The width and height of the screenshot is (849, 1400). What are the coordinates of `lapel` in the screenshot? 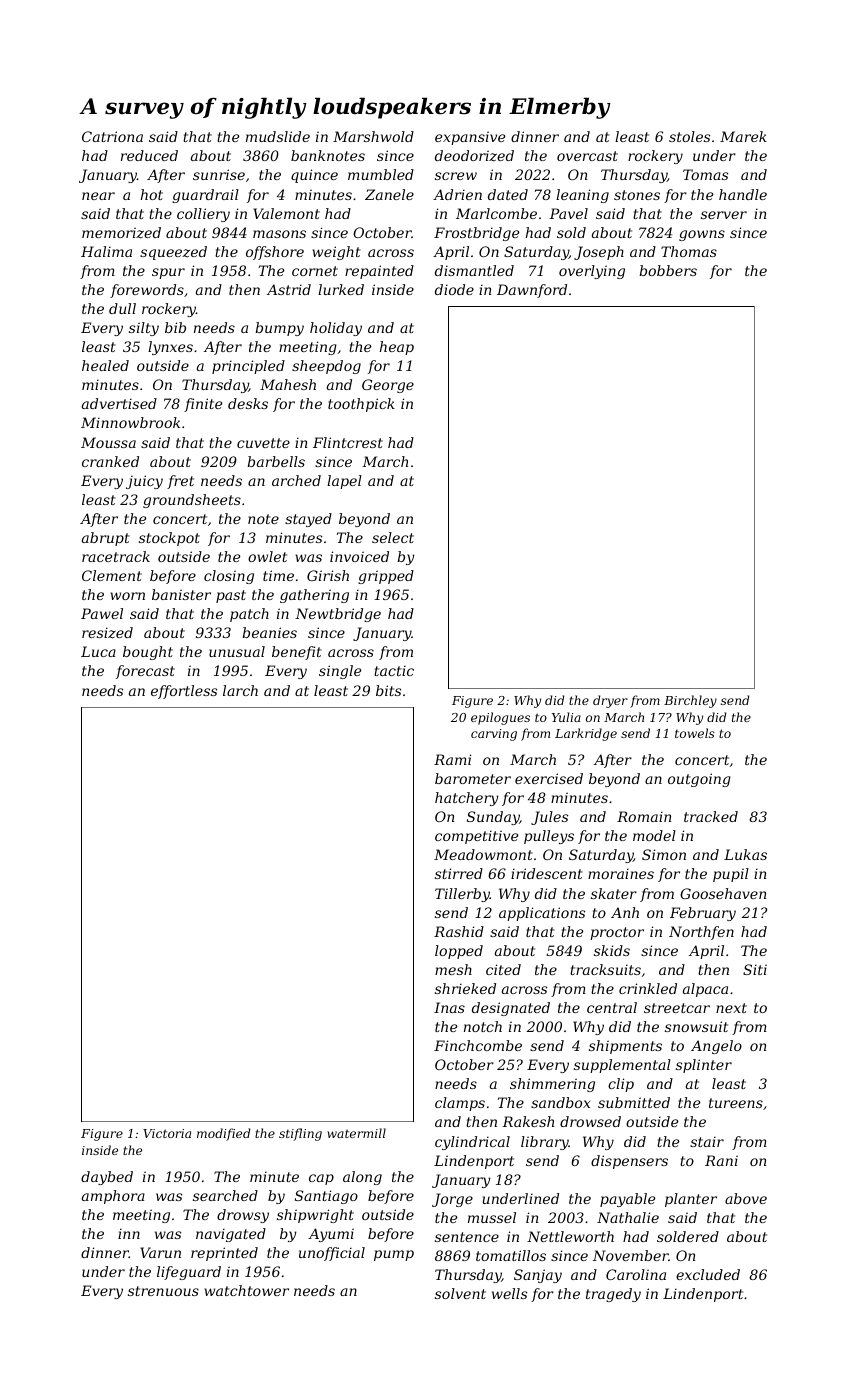 It's located at (344, 482).
